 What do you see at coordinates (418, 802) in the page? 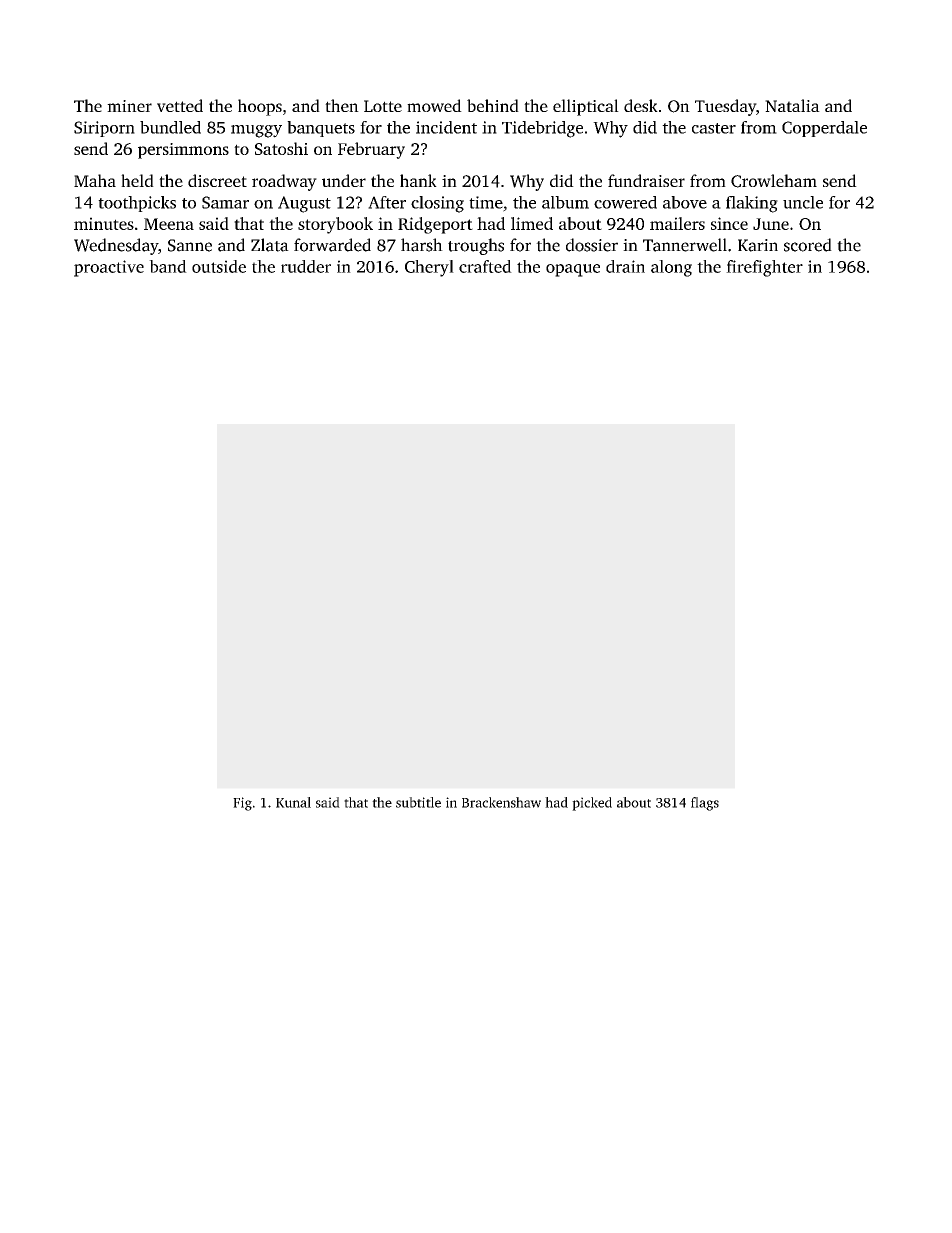
I see `subtitle` at bounding box center [418, 802].
